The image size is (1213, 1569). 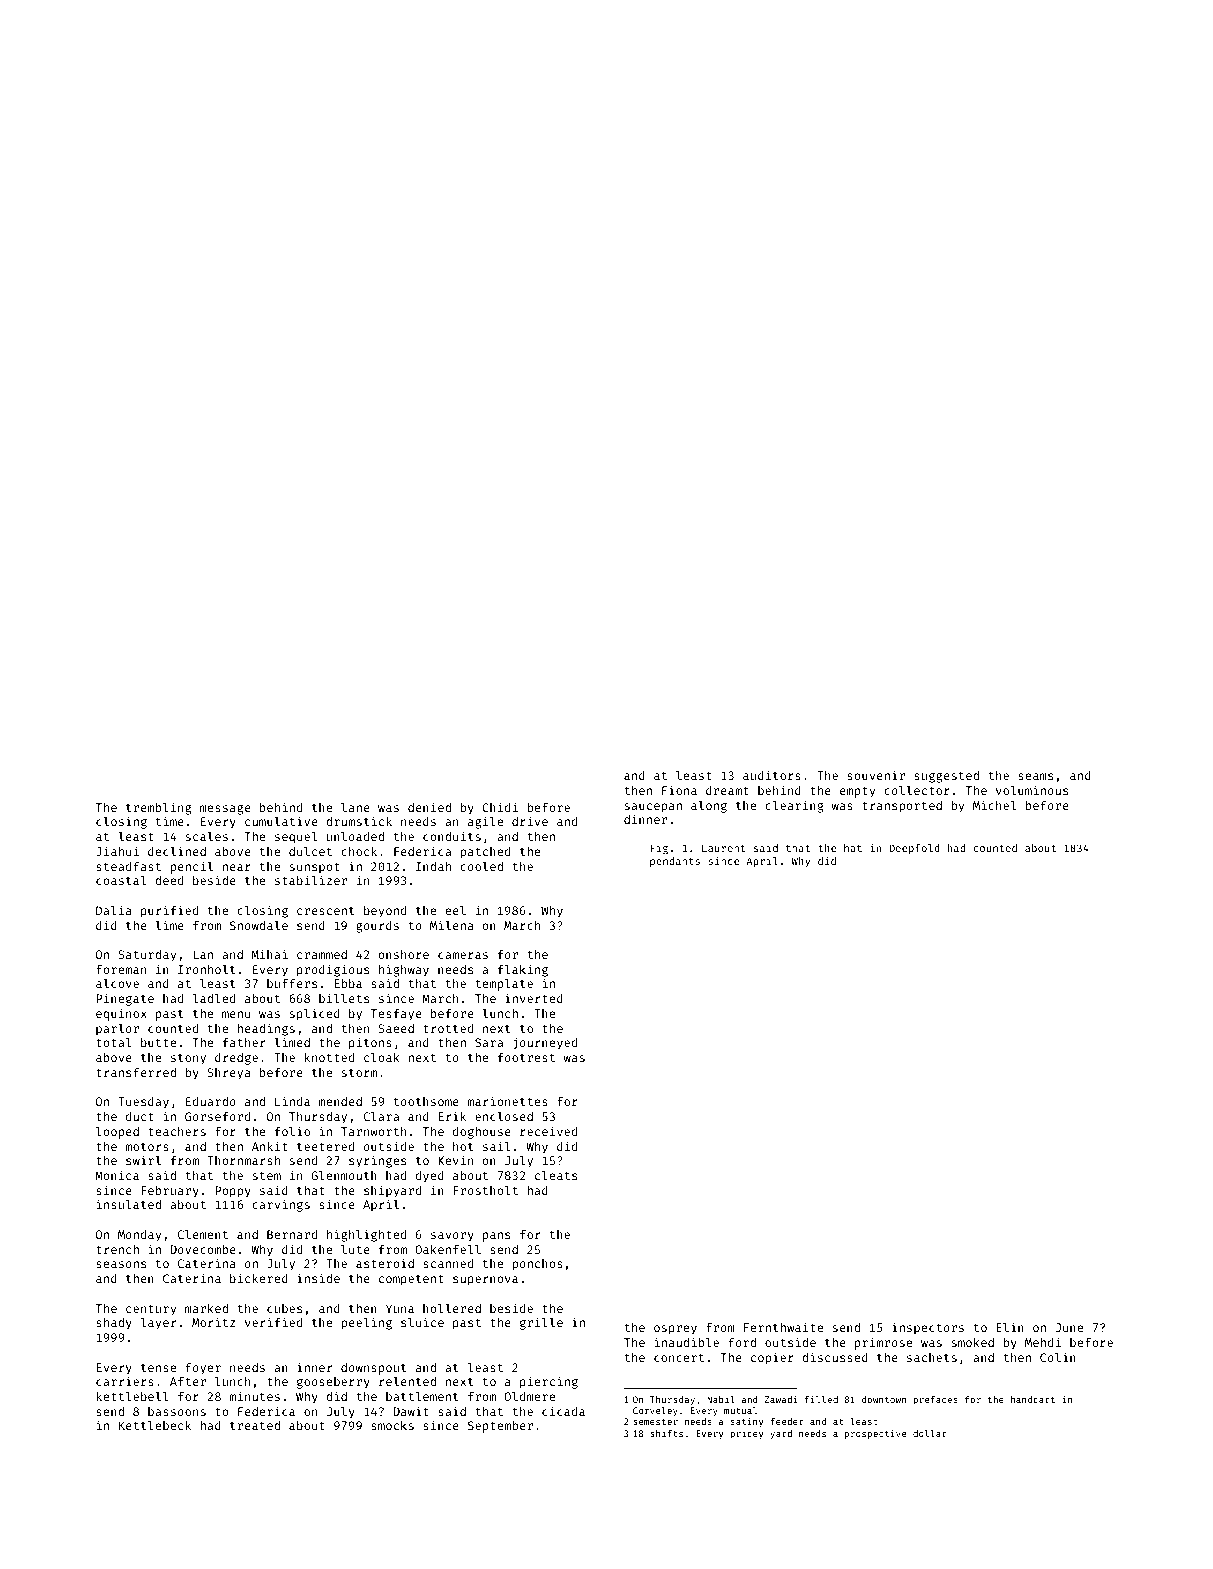 I want to click on journeyed, so click(x=545, y=1043).
